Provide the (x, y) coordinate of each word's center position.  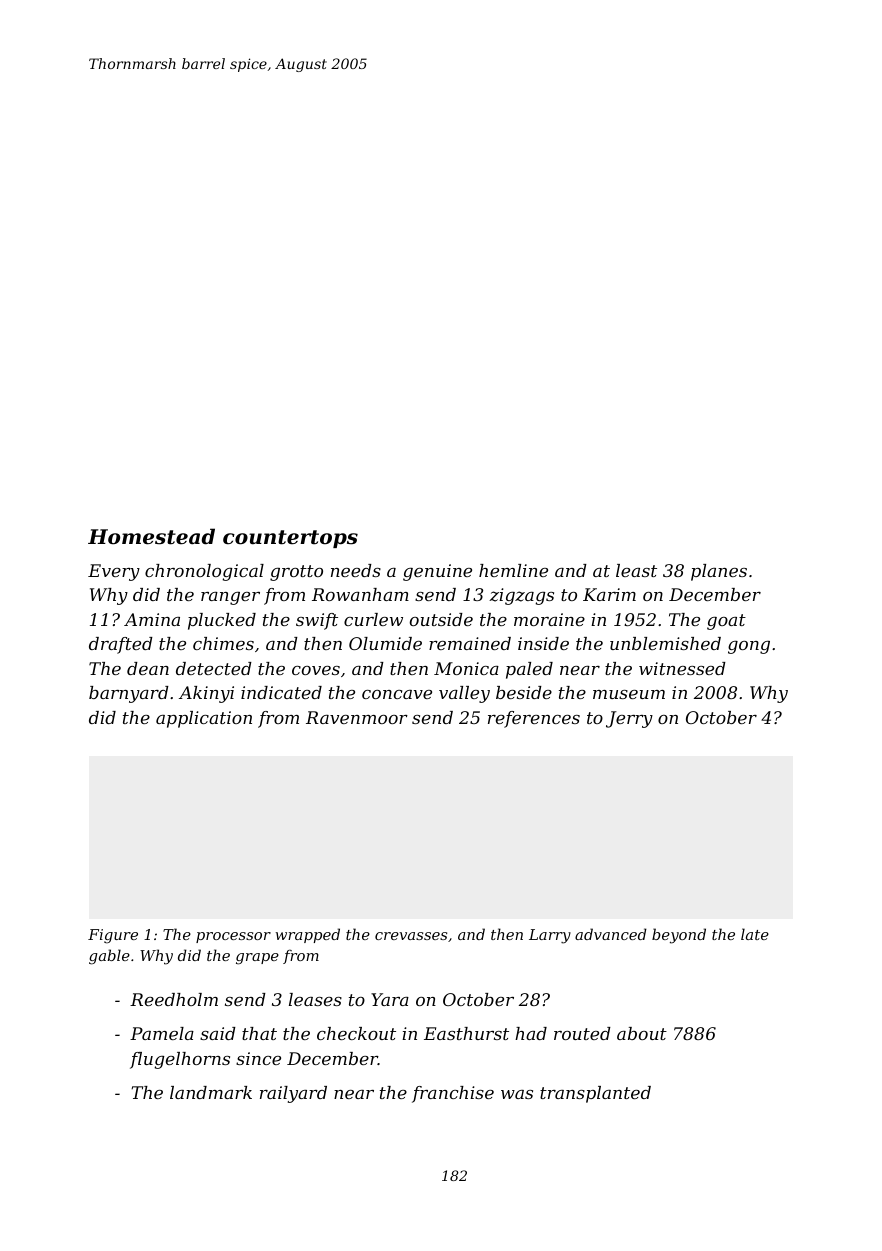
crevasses (411, 936)
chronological (204, 572)
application (204, 719)
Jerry (629, 719)
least (636, 570)
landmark (211, 1092)
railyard (293, 1094)
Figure (113, 936)
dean (148, 668)
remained (470, 643)
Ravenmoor (357, 717)
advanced (611, 934)
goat (726, 622)
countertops (290, 539)
